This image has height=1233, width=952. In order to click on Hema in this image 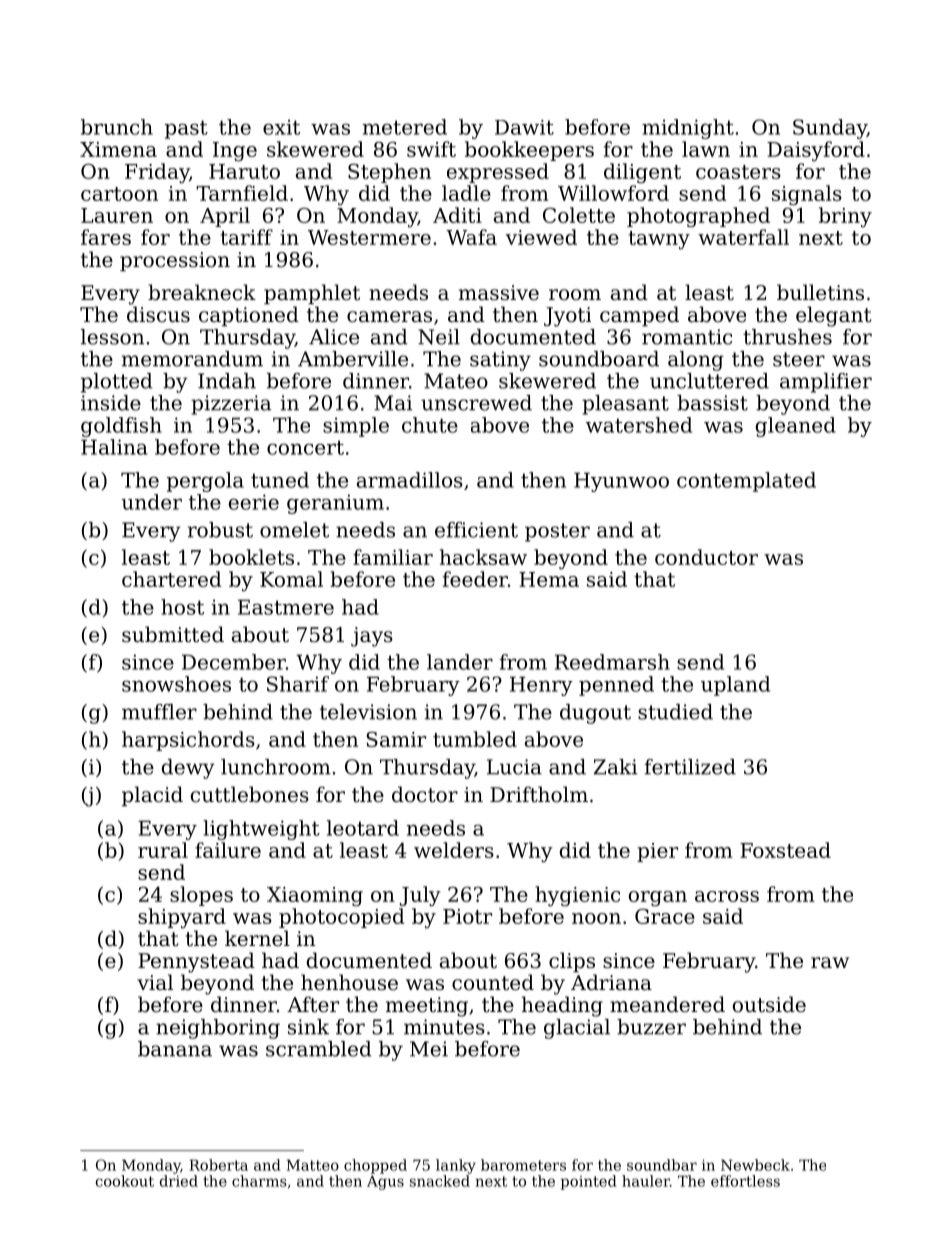, I will do `click(549, 579)`.
